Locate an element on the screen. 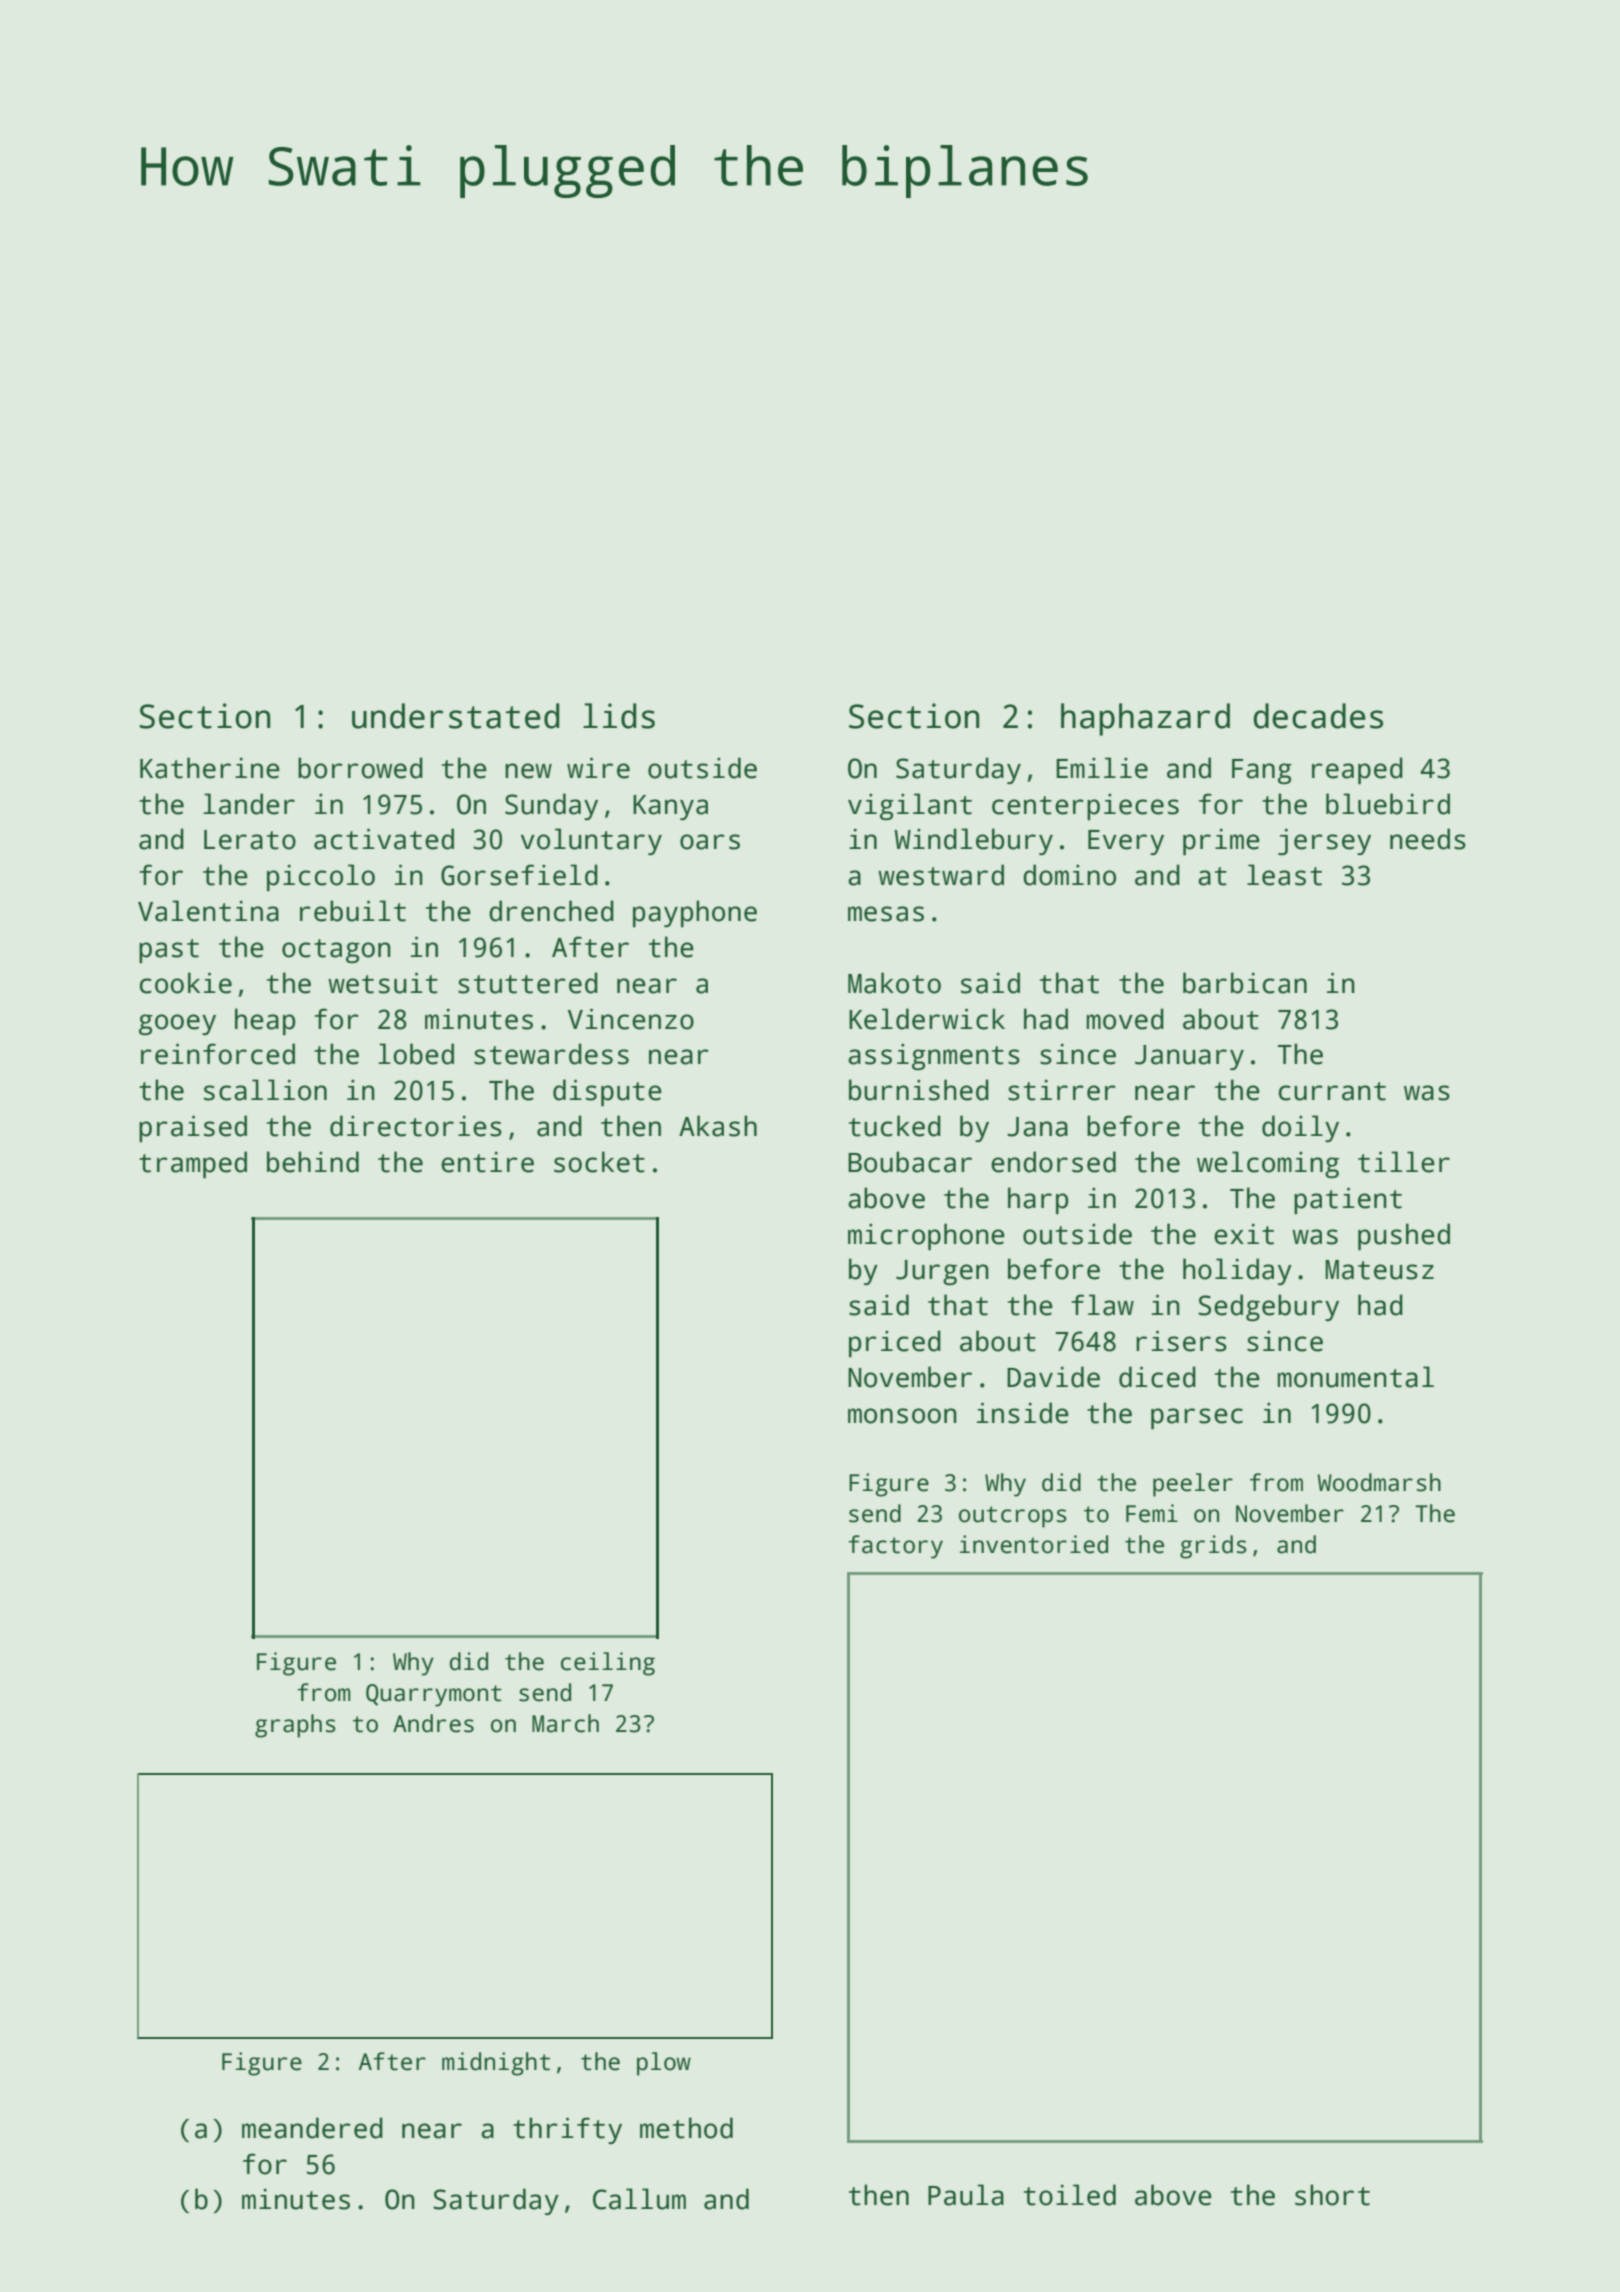 This screenshot has height=2292, width=1620. Quarrymont is located at coordinates (434, 1695).
